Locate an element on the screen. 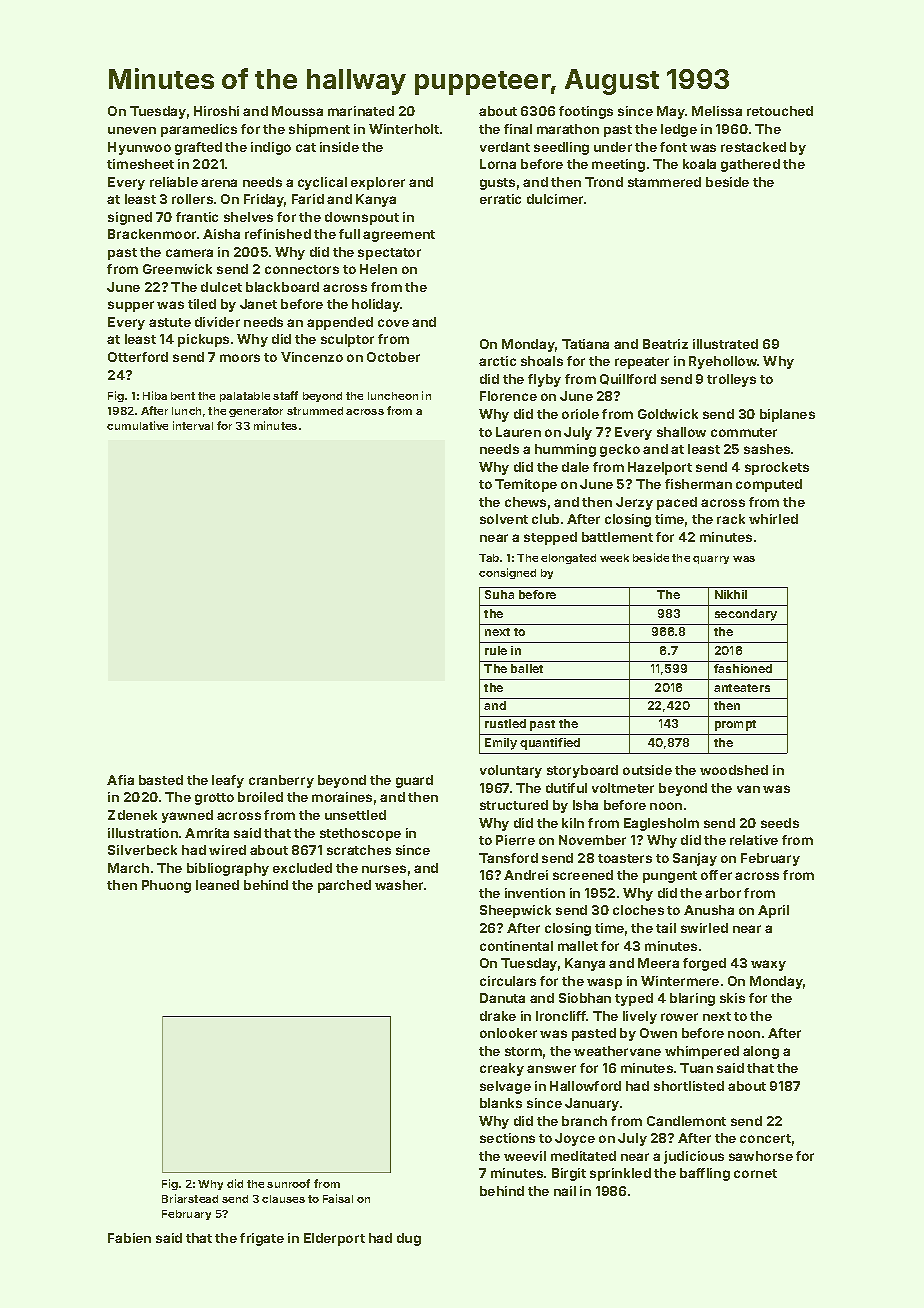 The image size is (924, 1308). blanks is located at coordinates (501, 1103).
